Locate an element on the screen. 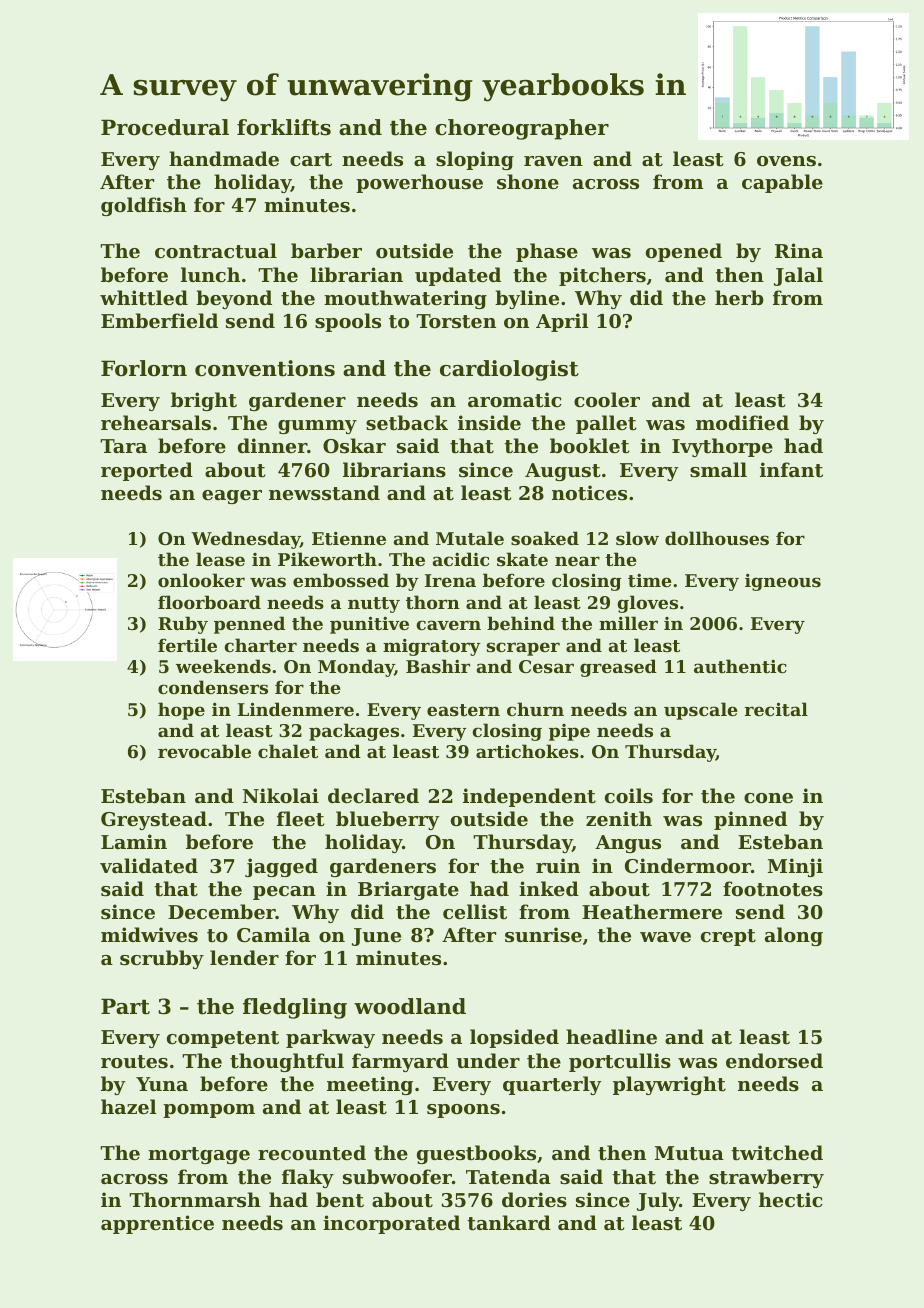 Image resolution: width=924 pixels, height=1308 pixels. Minji is located at coordinates (795, 867).
